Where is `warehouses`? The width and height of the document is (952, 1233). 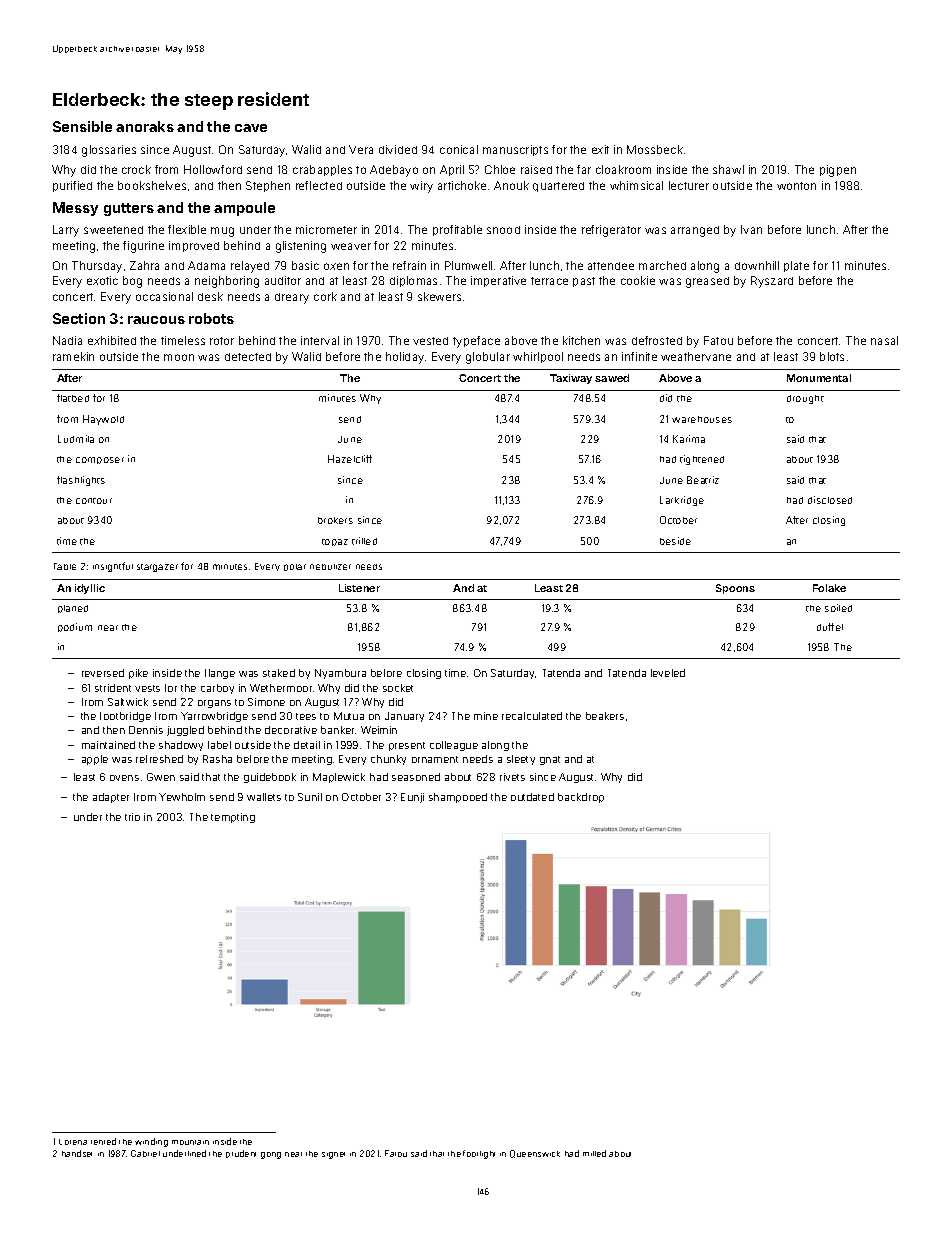
warehouses is located at coordinates (702, 419).
